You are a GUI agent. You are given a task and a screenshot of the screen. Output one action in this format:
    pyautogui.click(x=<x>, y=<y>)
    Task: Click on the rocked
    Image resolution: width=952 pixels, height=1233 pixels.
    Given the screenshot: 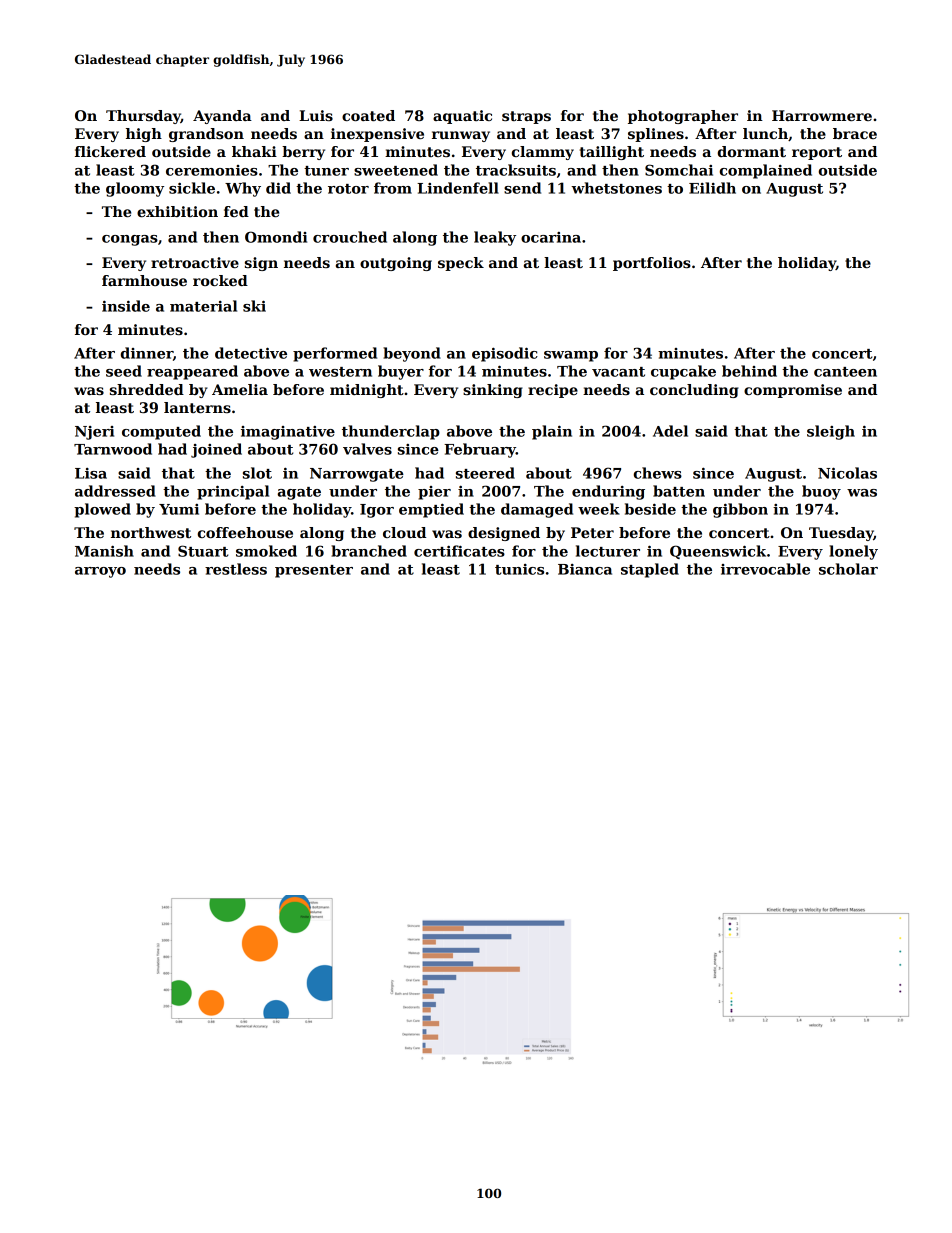 What is the action you would take?
    pyautogui.click(x=220, y=280)
